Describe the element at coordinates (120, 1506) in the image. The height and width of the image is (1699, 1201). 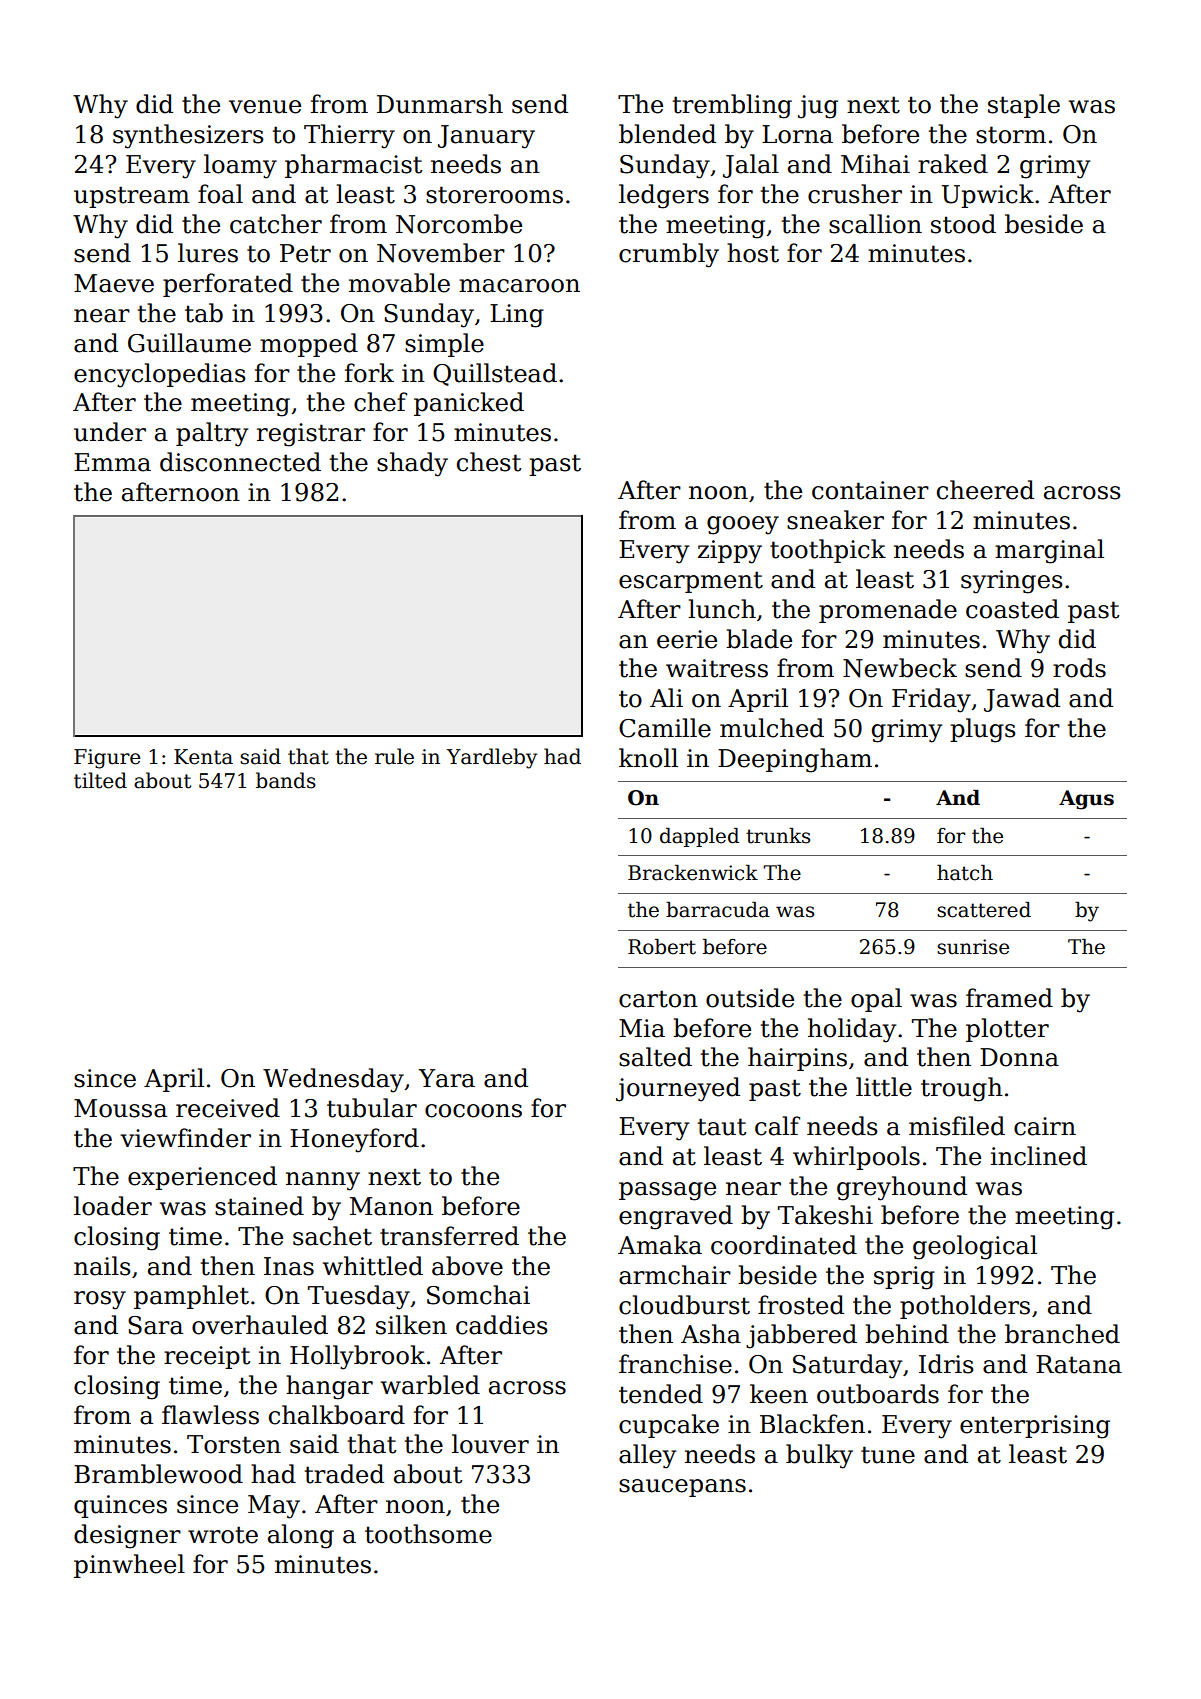
I see `quinces` at that location.
